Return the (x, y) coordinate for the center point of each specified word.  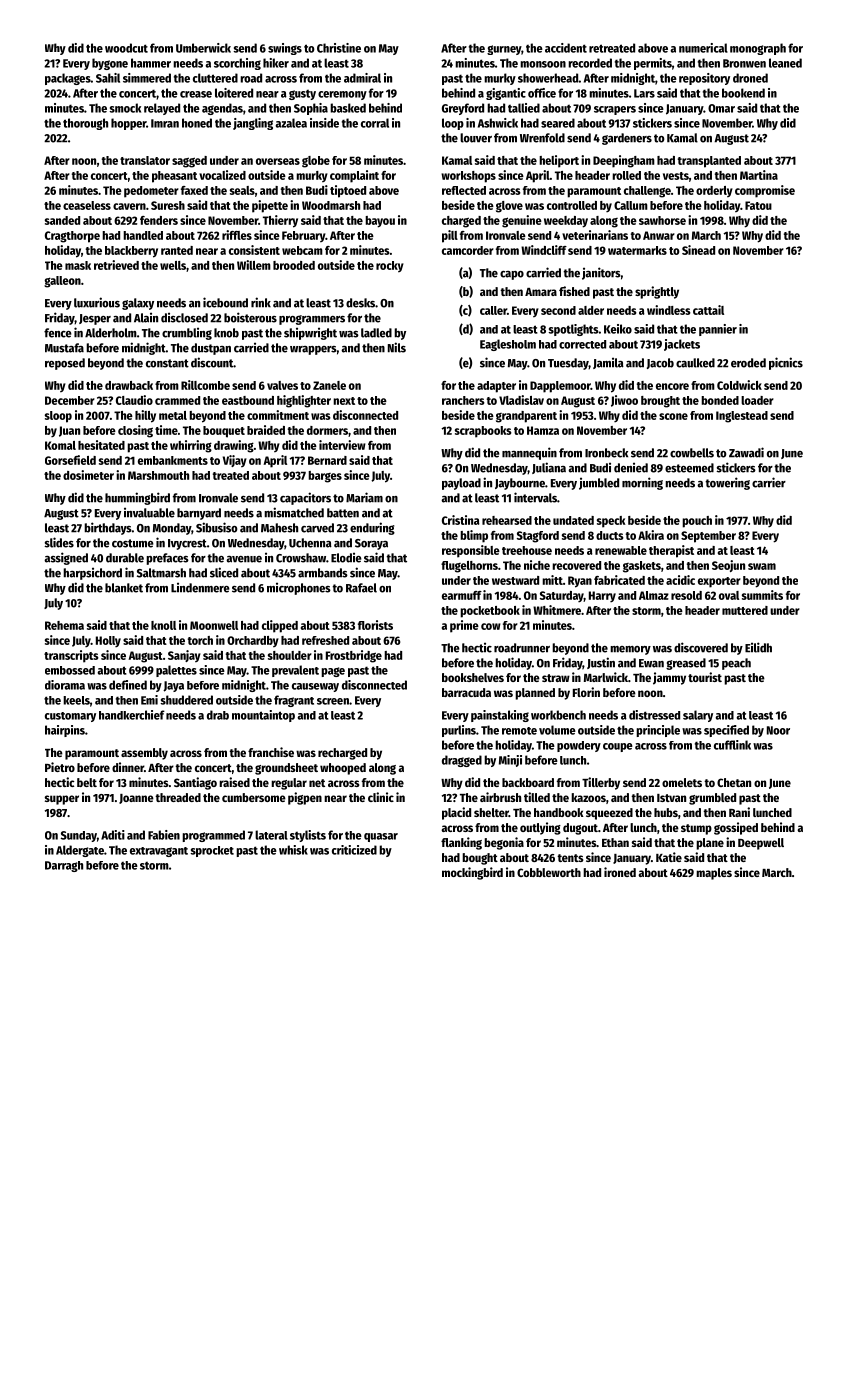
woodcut (126, 48)
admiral (362, 78)
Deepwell (761, 844)
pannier (718, 330)
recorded (590, 63)
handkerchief (132, 715)
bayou (380, 222)
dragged (462, 761)
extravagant (159, 852)
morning (642, 483)
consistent (254, 250)
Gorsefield (70, 460)
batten (343, 513)
